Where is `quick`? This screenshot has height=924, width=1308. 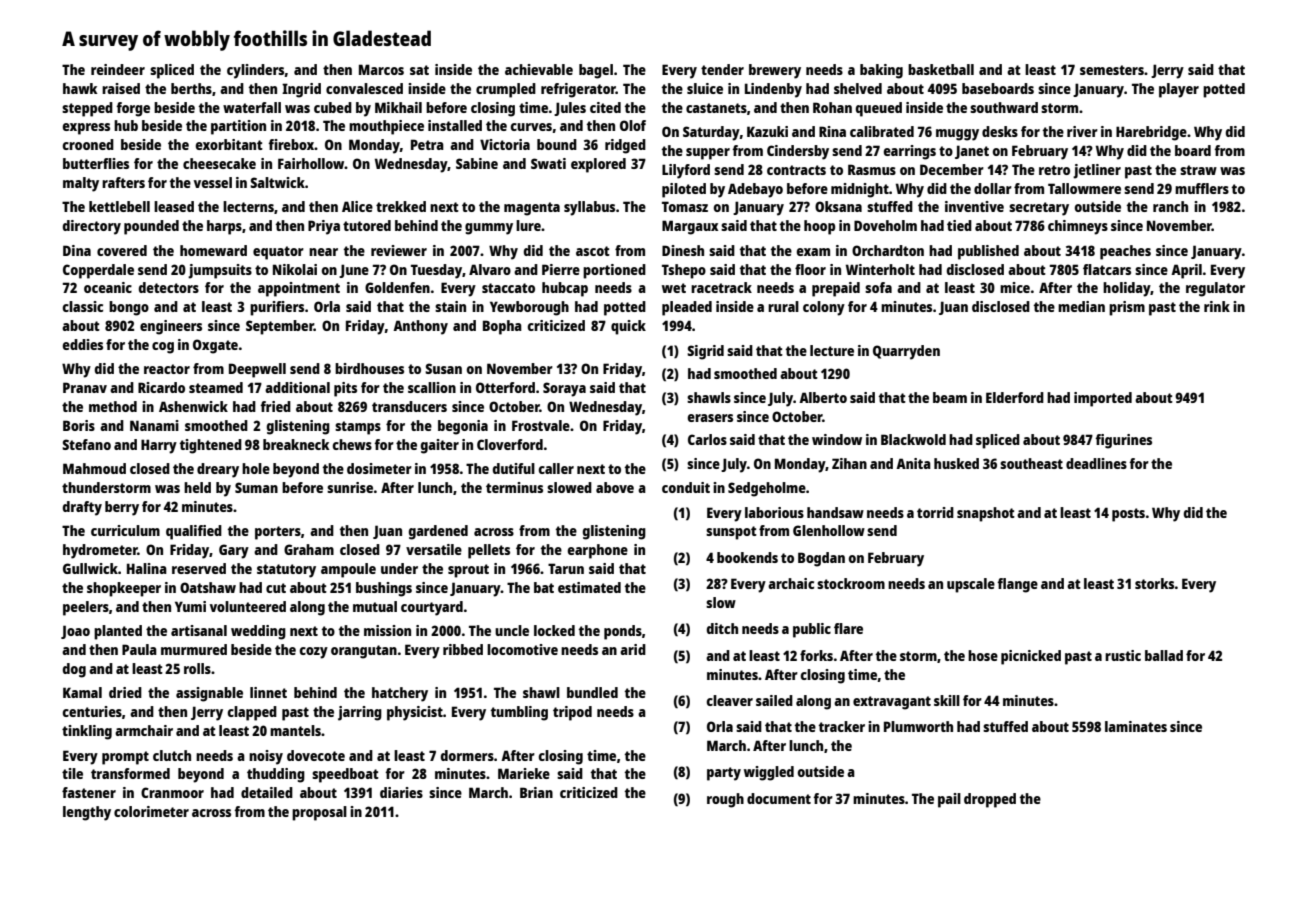 quick is located at coordinates (628, 327).
